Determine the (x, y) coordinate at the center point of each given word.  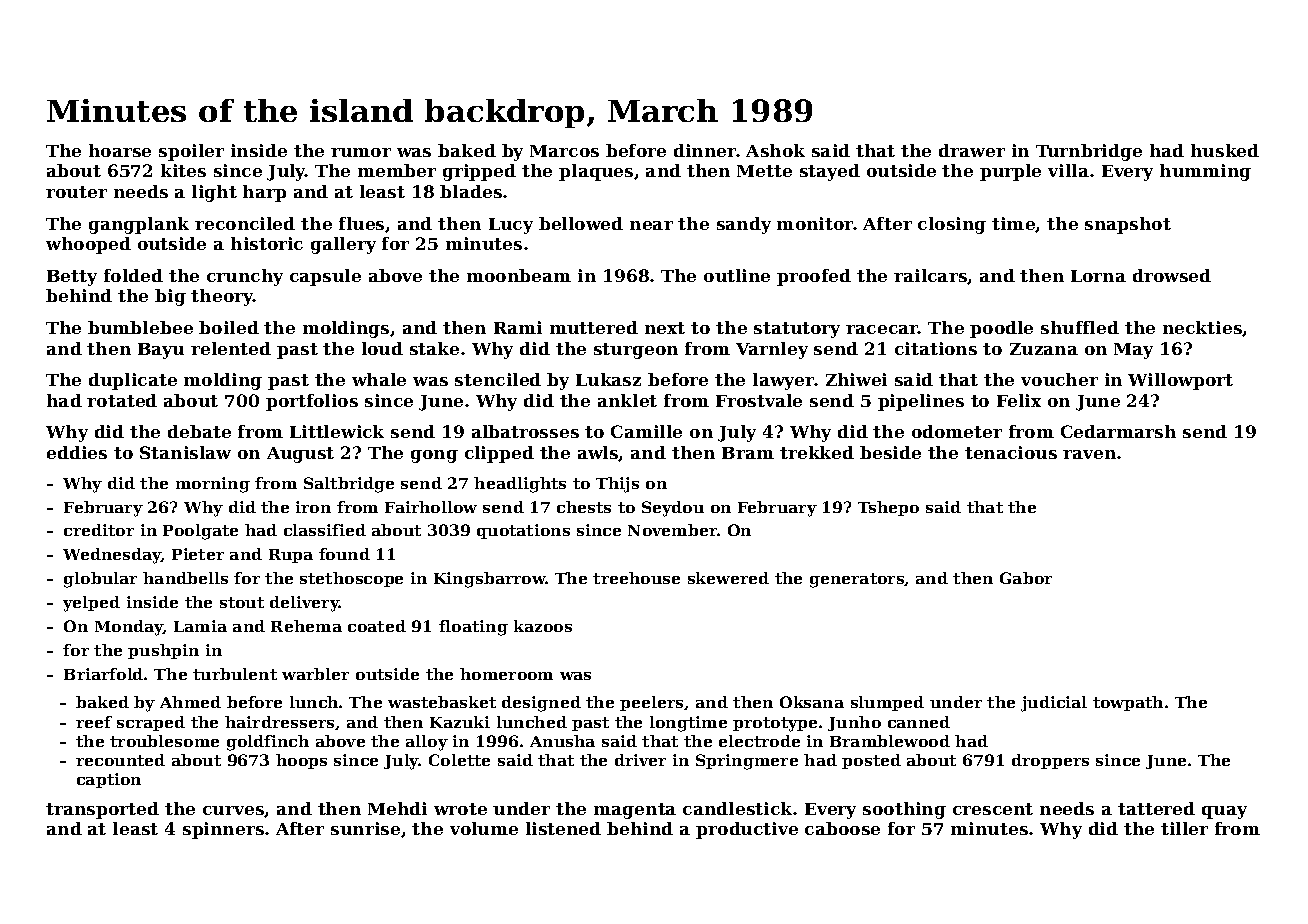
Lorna (1098, 276)
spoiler (191, 152)
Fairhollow (431, 507)
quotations (523, 531)
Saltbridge (349, 485)
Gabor (1026, 578)
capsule (325, 277)
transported (102, 810)
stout (242, 602)
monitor (815, 223)
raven (1089, 454)
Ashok (775, 150)
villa (1068, 170)
